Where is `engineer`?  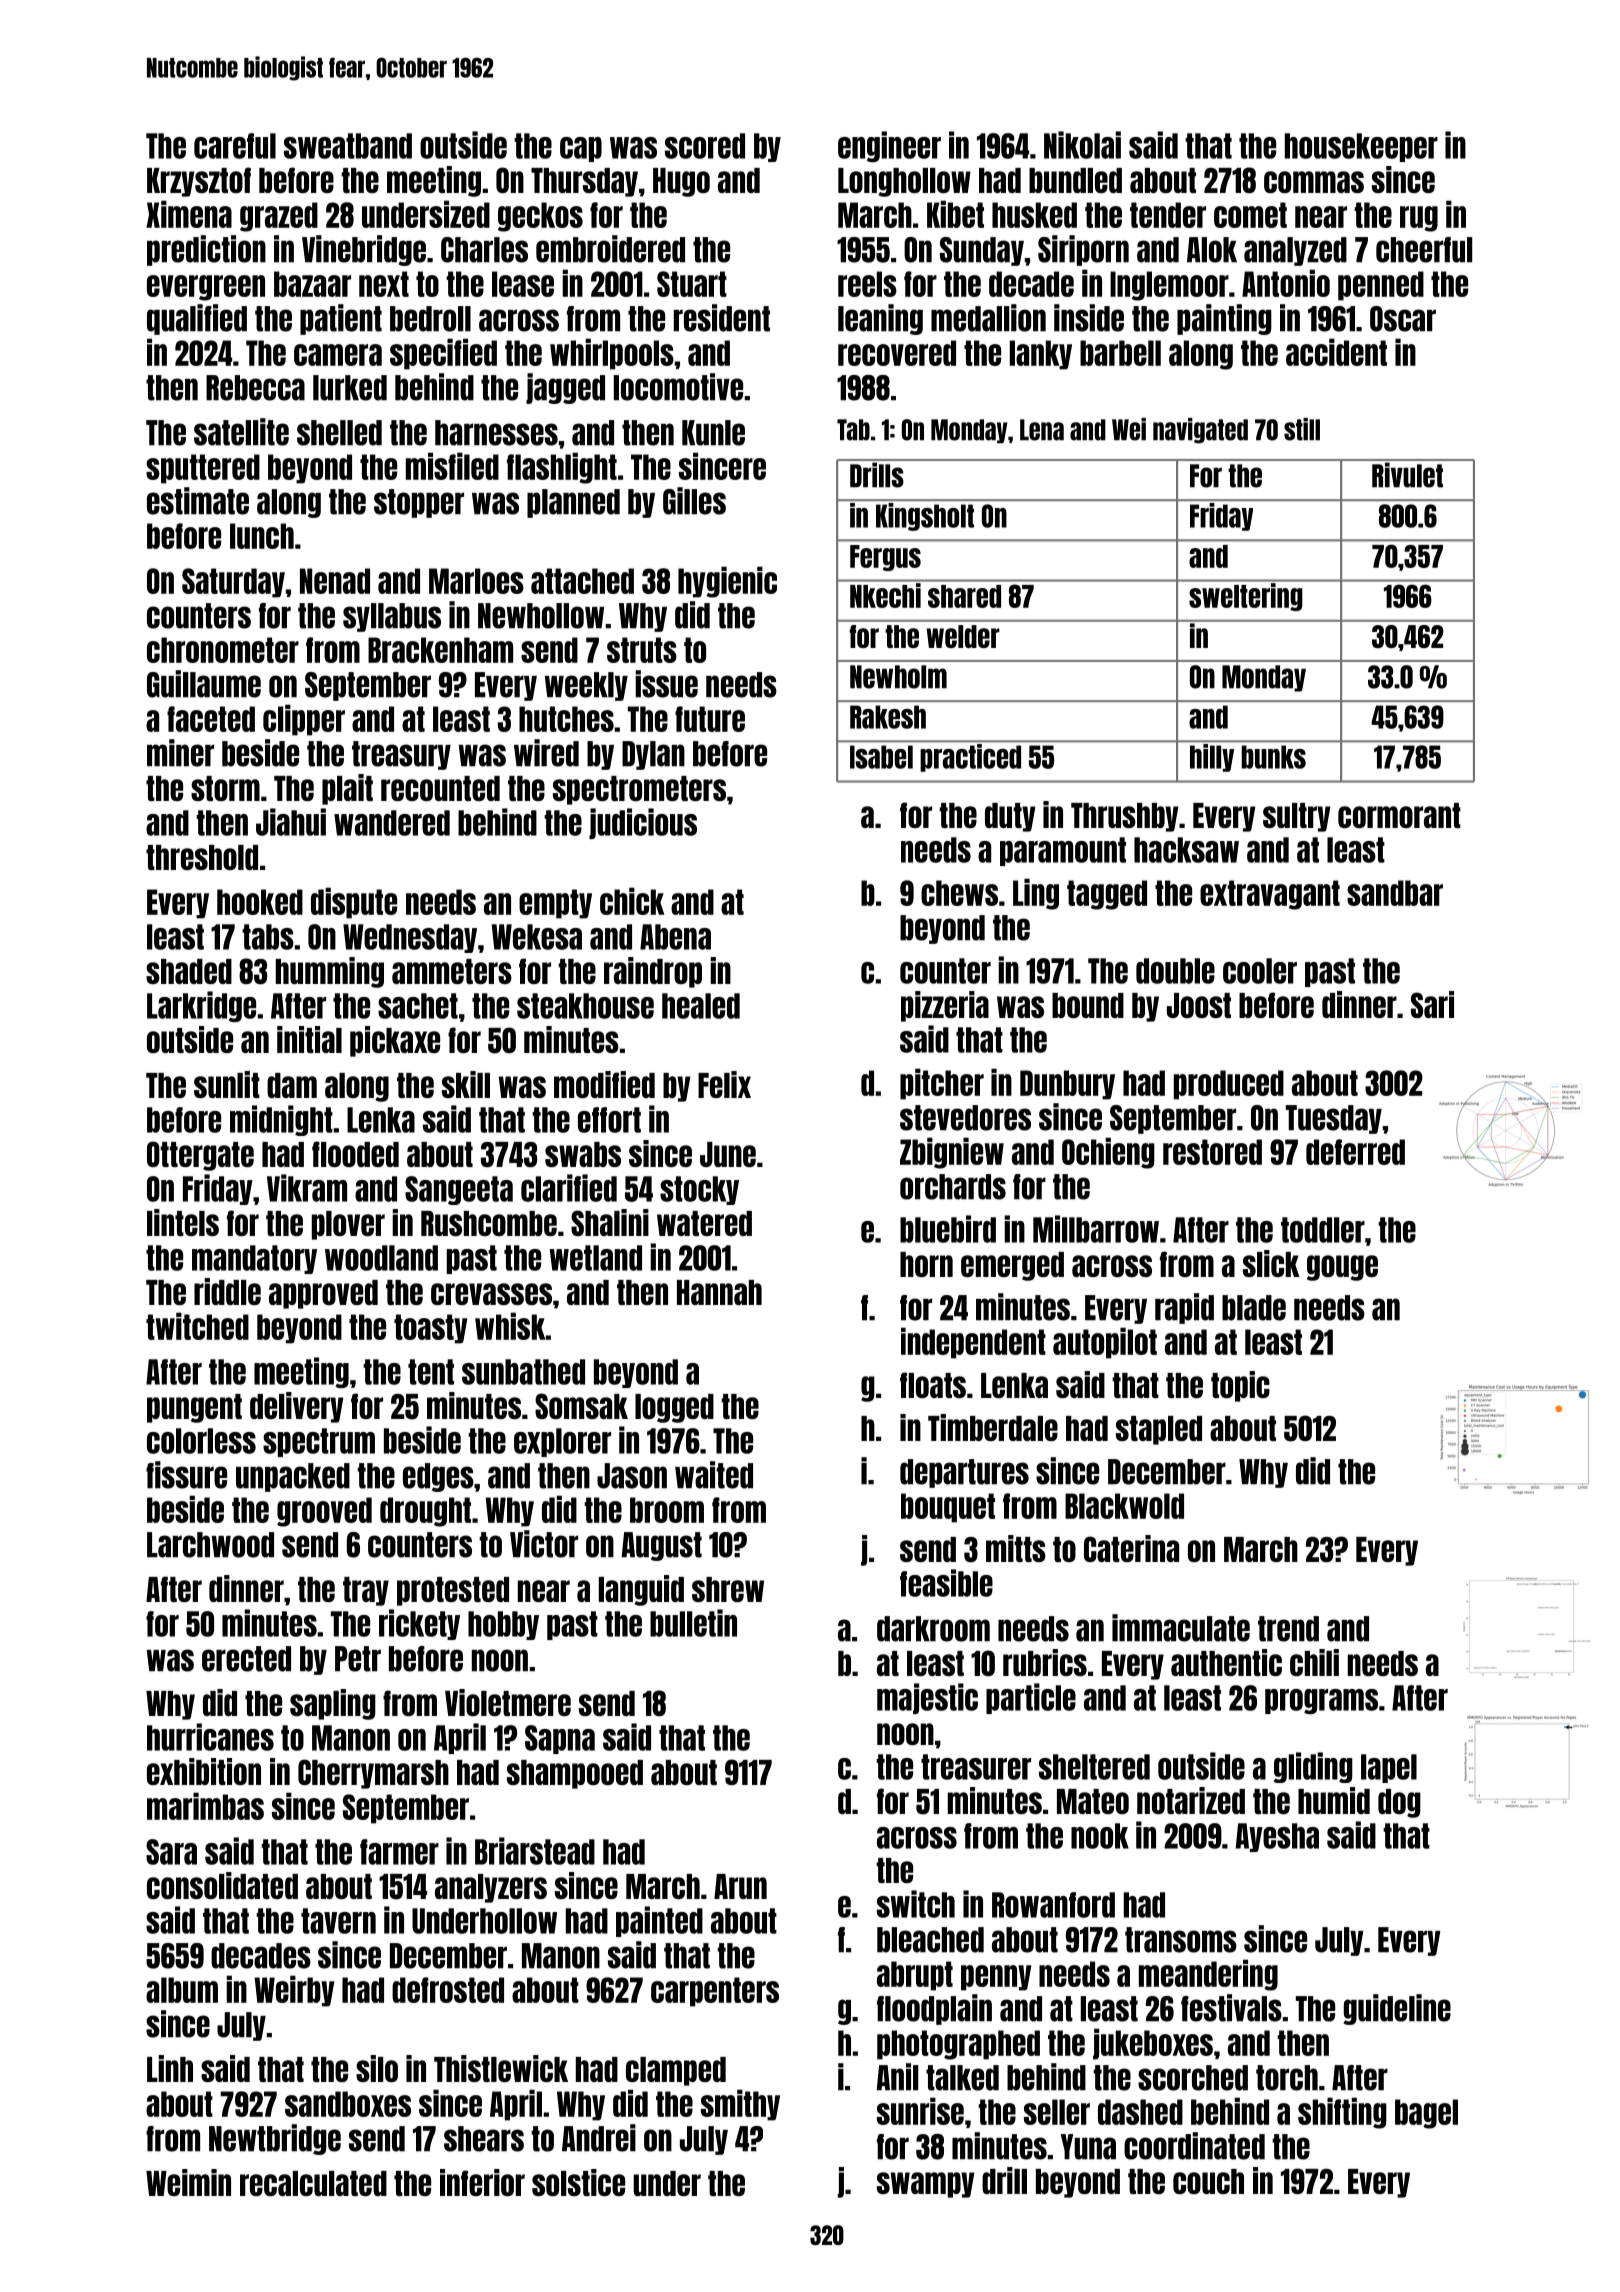 engineer is located at coordinates (889, 146).
